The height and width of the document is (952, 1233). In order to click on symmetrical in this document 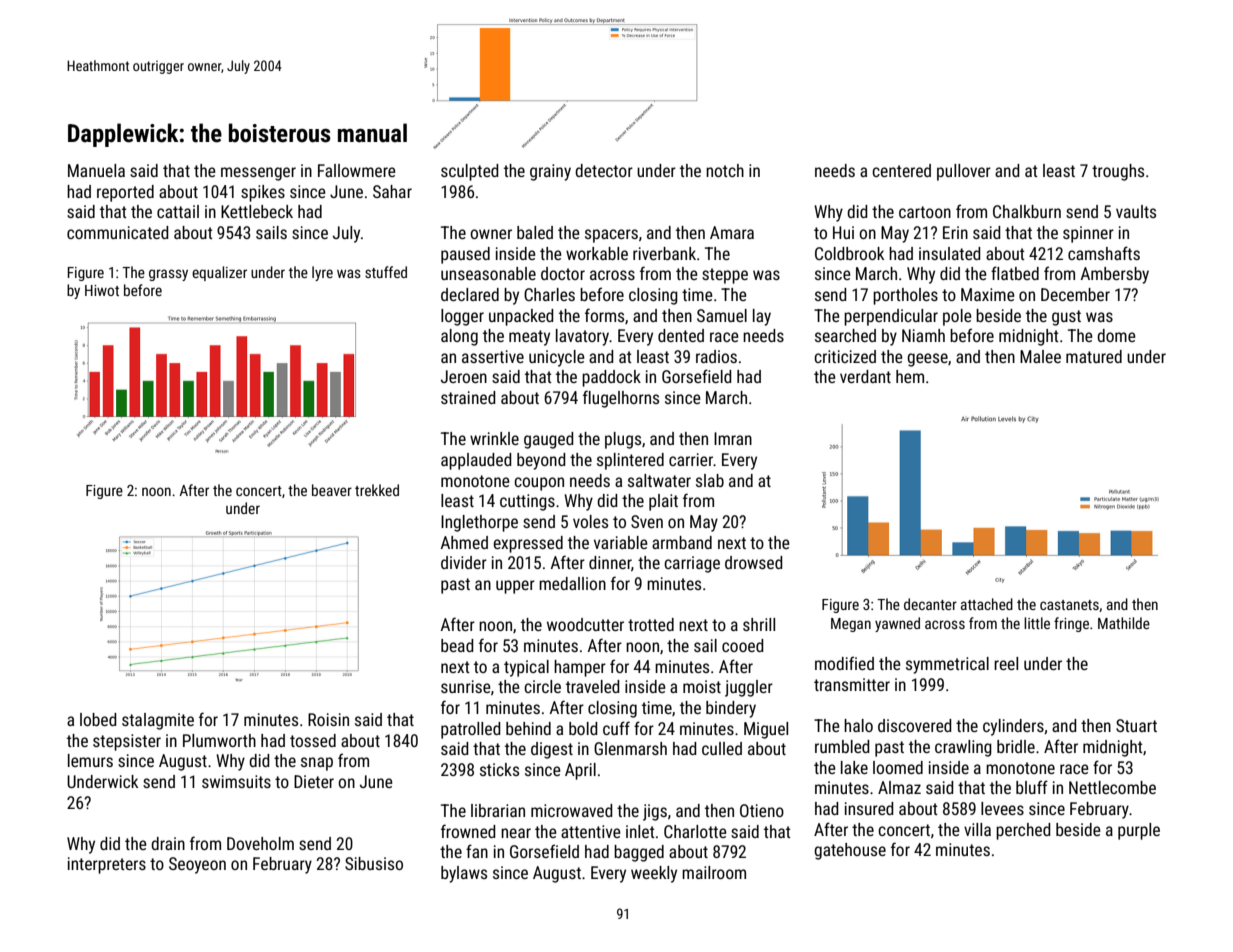, I will do `click(947, 665)`.
